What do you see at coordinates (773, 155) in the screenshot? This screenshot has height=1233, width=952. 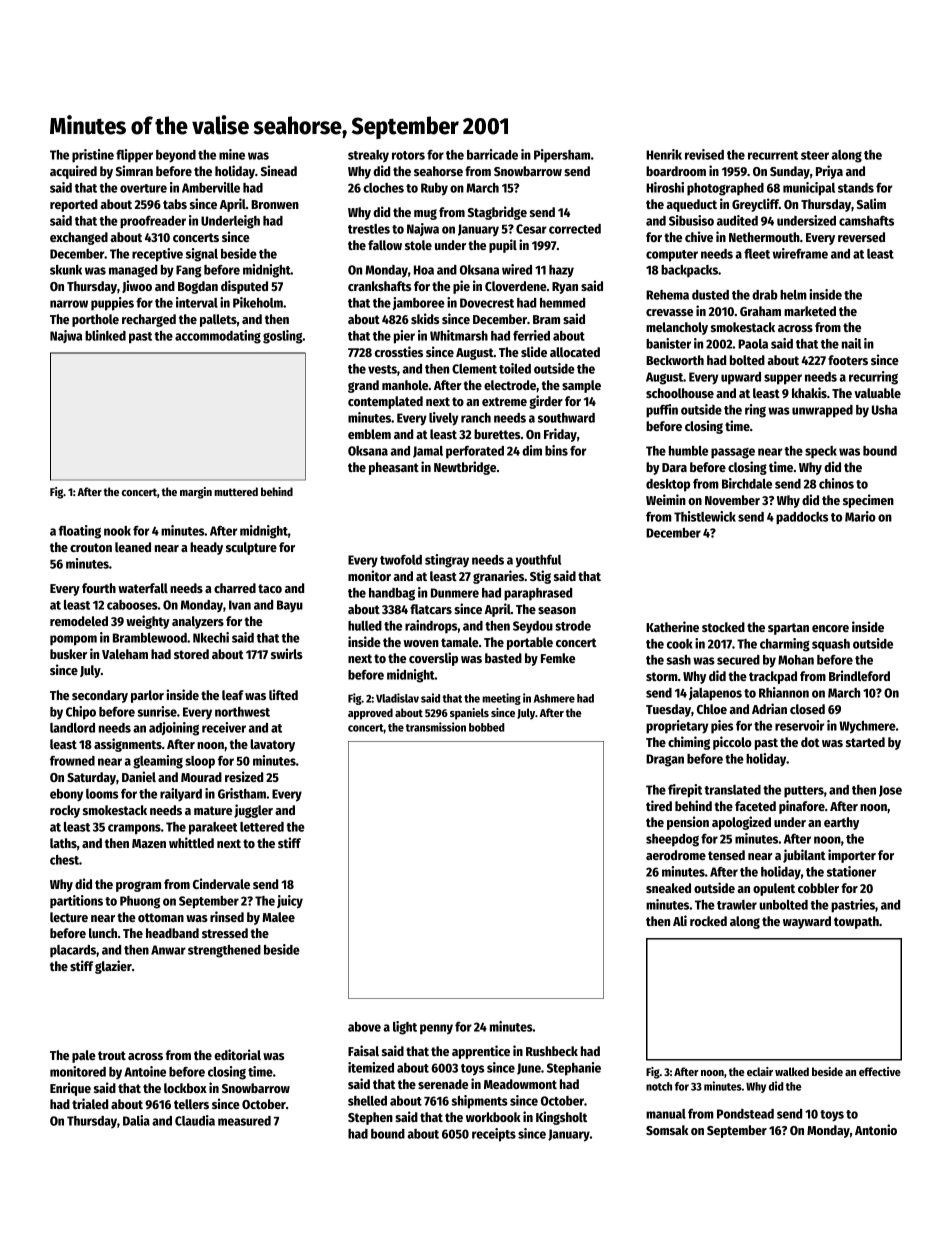 I see `recurrent` at bounding box center [773, 155].
